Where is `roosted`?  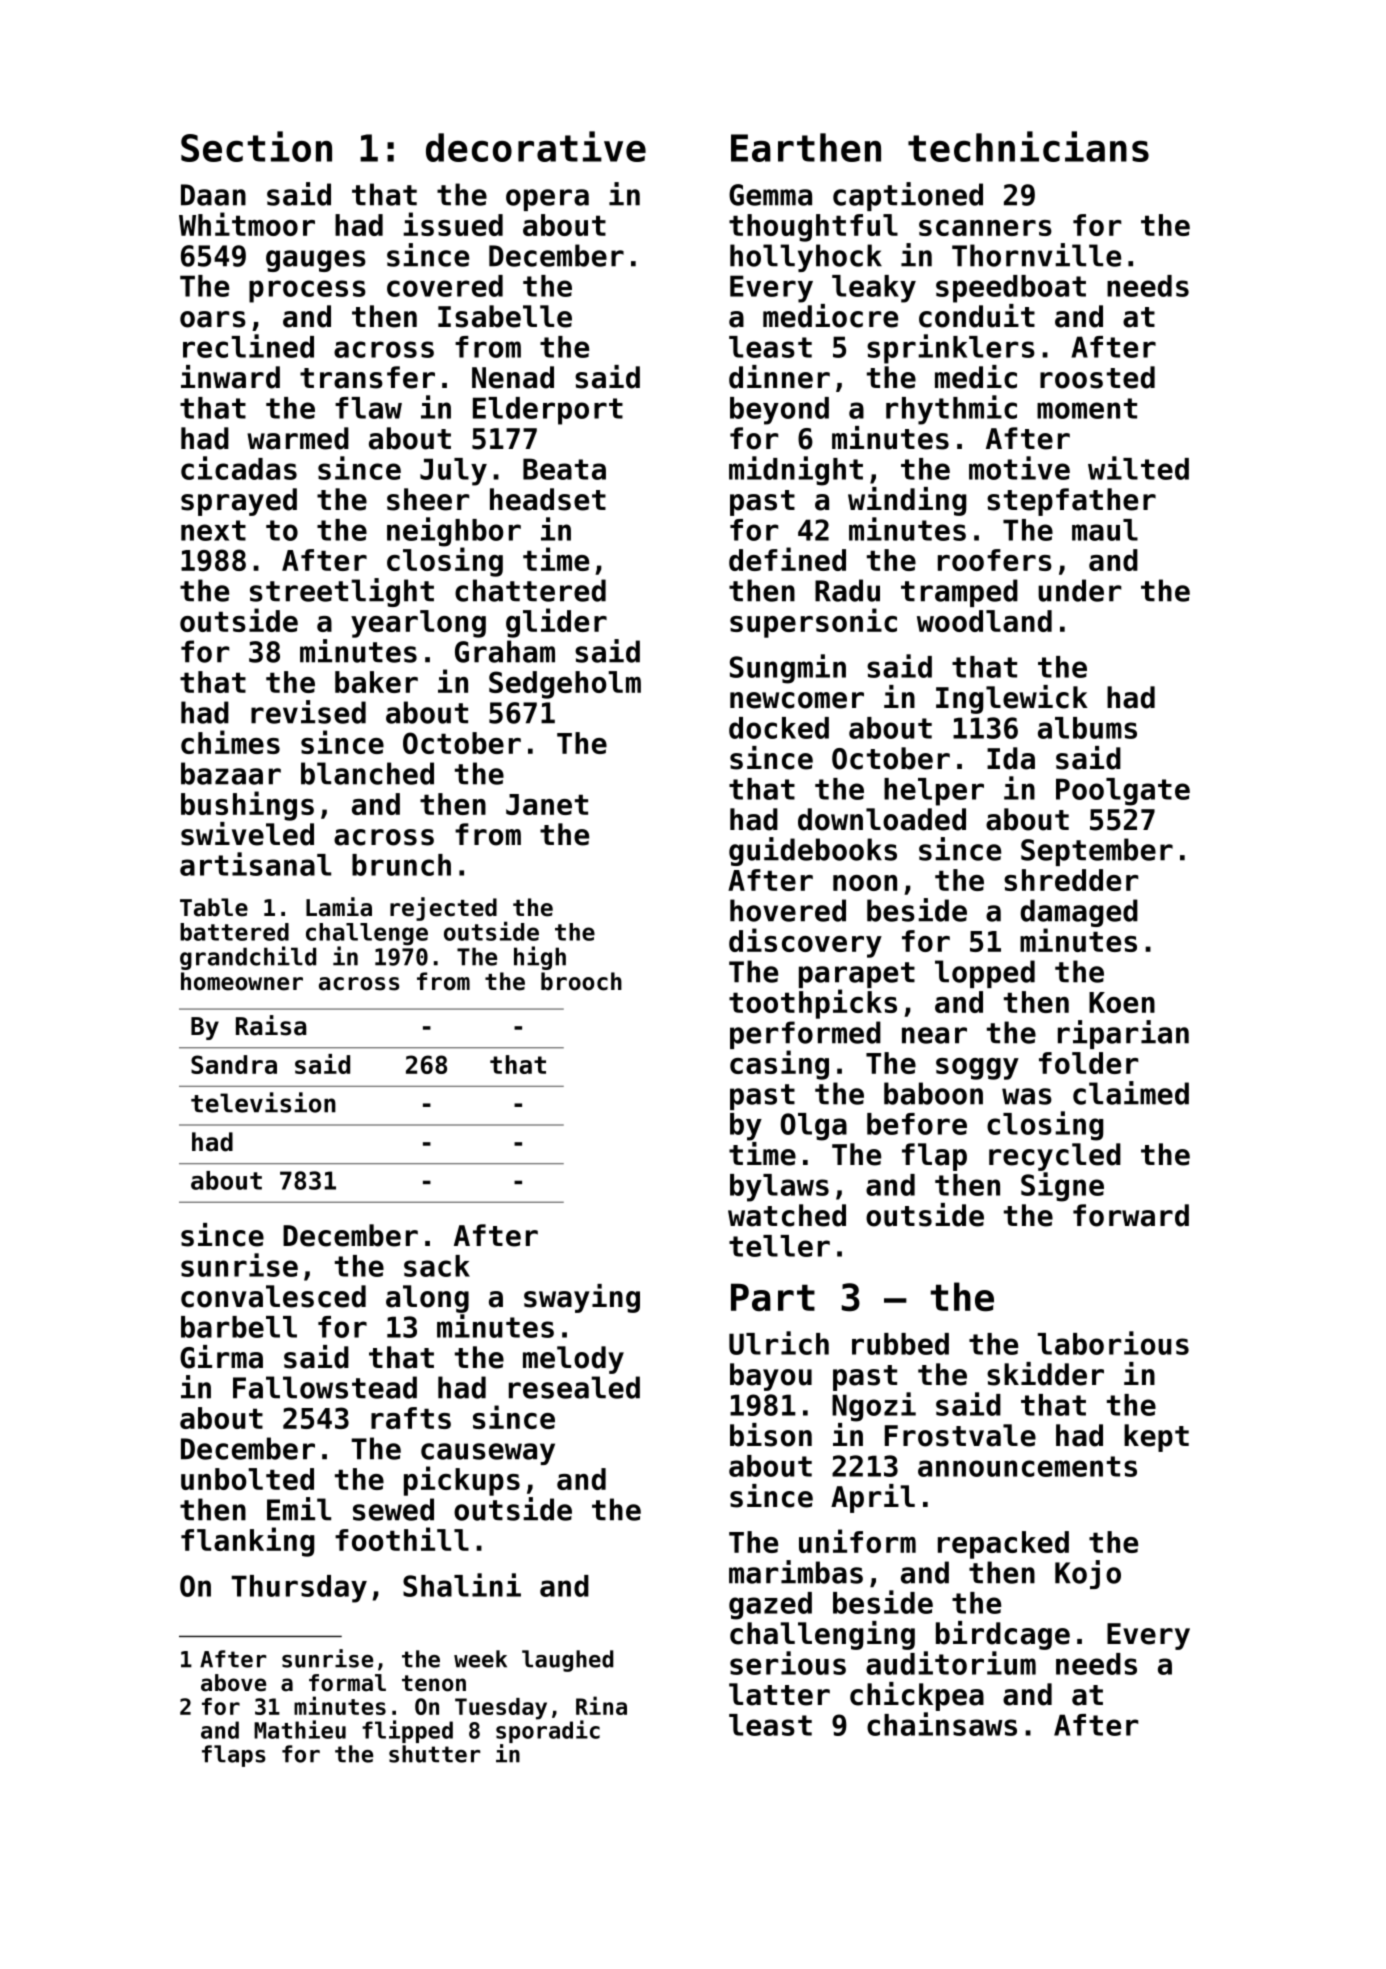
roosted is located at coordinates (1097, 377).
